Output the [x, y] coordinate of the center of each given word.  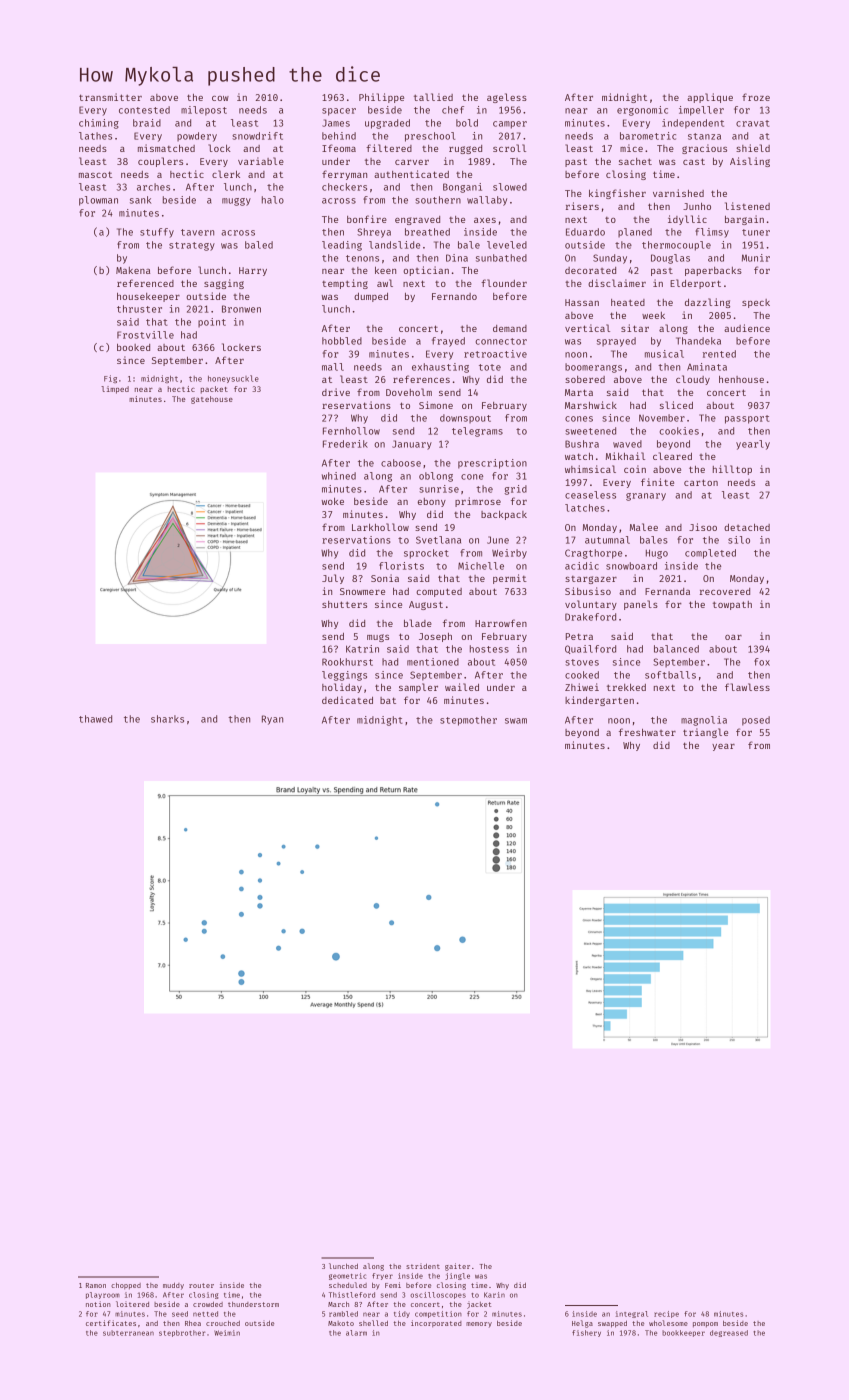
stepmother [468, 721]
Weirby [509, 554]
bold [467, 123]
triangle [705, 733]
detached [747, 527]
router [201, 1285]
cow [220, 98]
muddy [173, 1286]
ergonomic [642, 111]
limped [115, 390]
